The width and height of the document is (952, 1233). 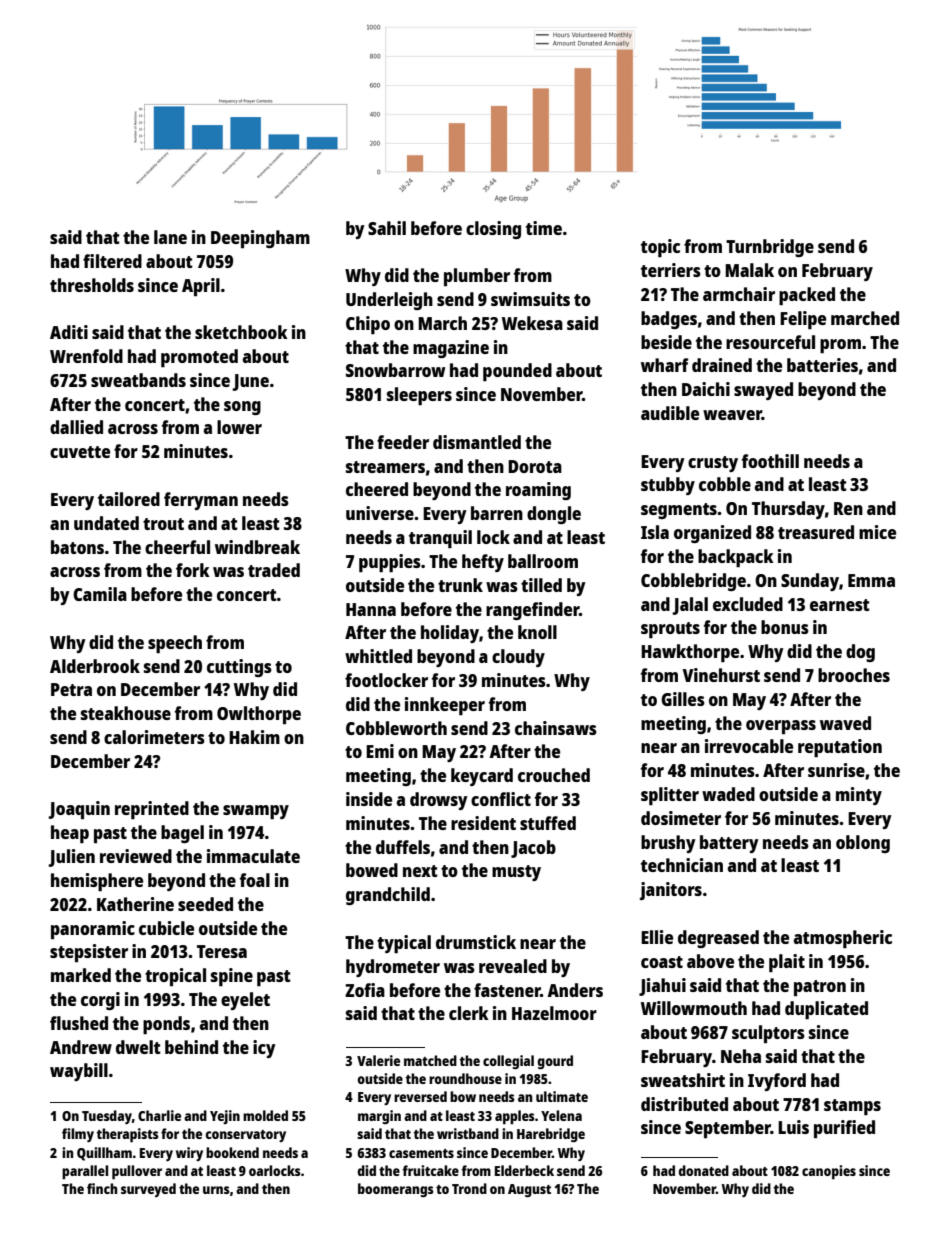 What do you see at coordinates (854, 675) in the document?
I see `brooches` at bounding box center [854, 675].
